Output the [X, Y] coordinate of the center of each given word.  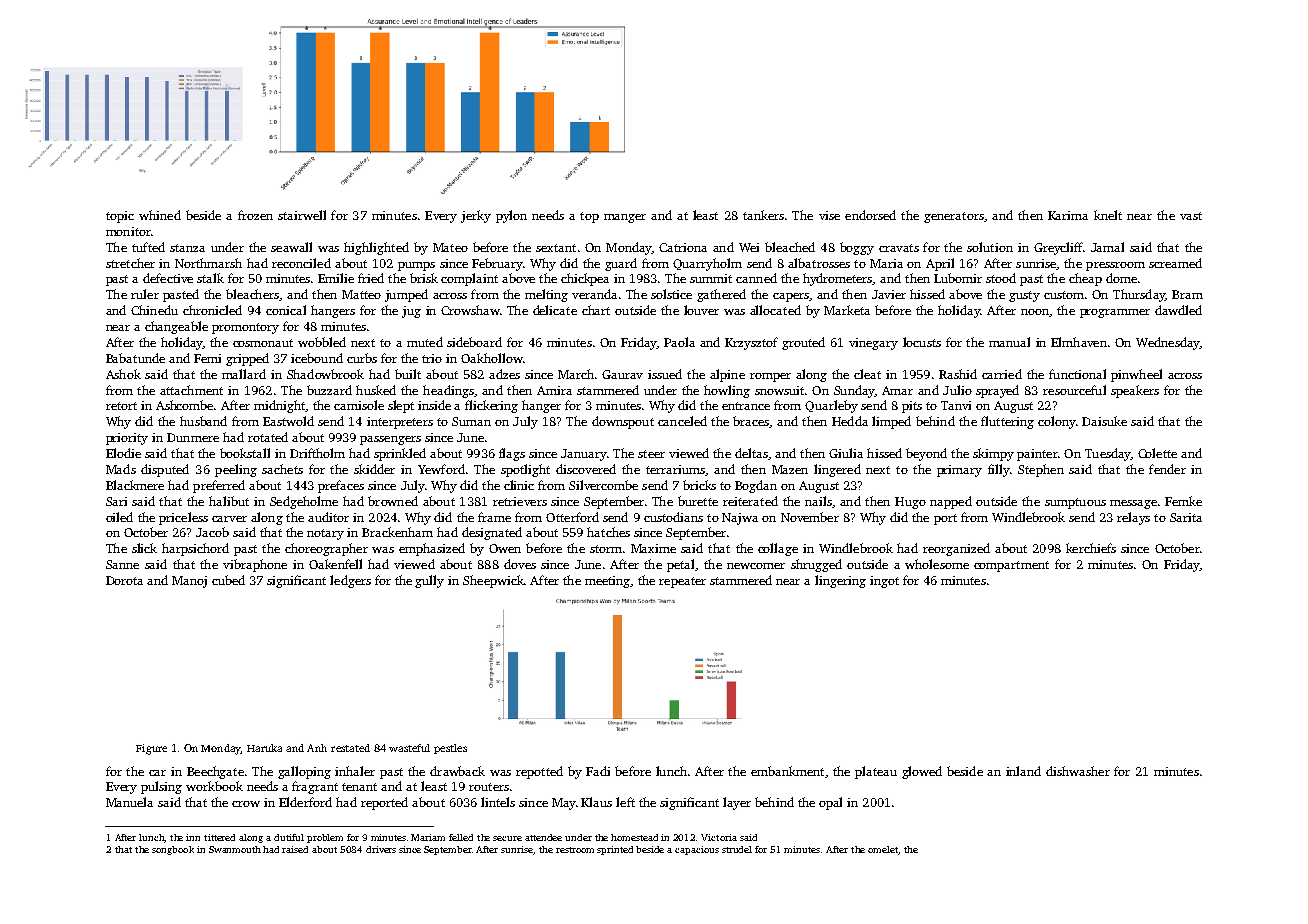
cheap [1085, 279]
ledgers [350, 581]
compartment [1011, 566]
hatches [608, 532]
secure [507, 838]
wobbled [322, 342]
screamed [1175, 263]
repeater [682, 582]
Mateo [450, 247]
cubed [228, 580]
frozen [255, 215]
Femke [1183, 501]
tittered [219, 837]
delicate [555, 310]
